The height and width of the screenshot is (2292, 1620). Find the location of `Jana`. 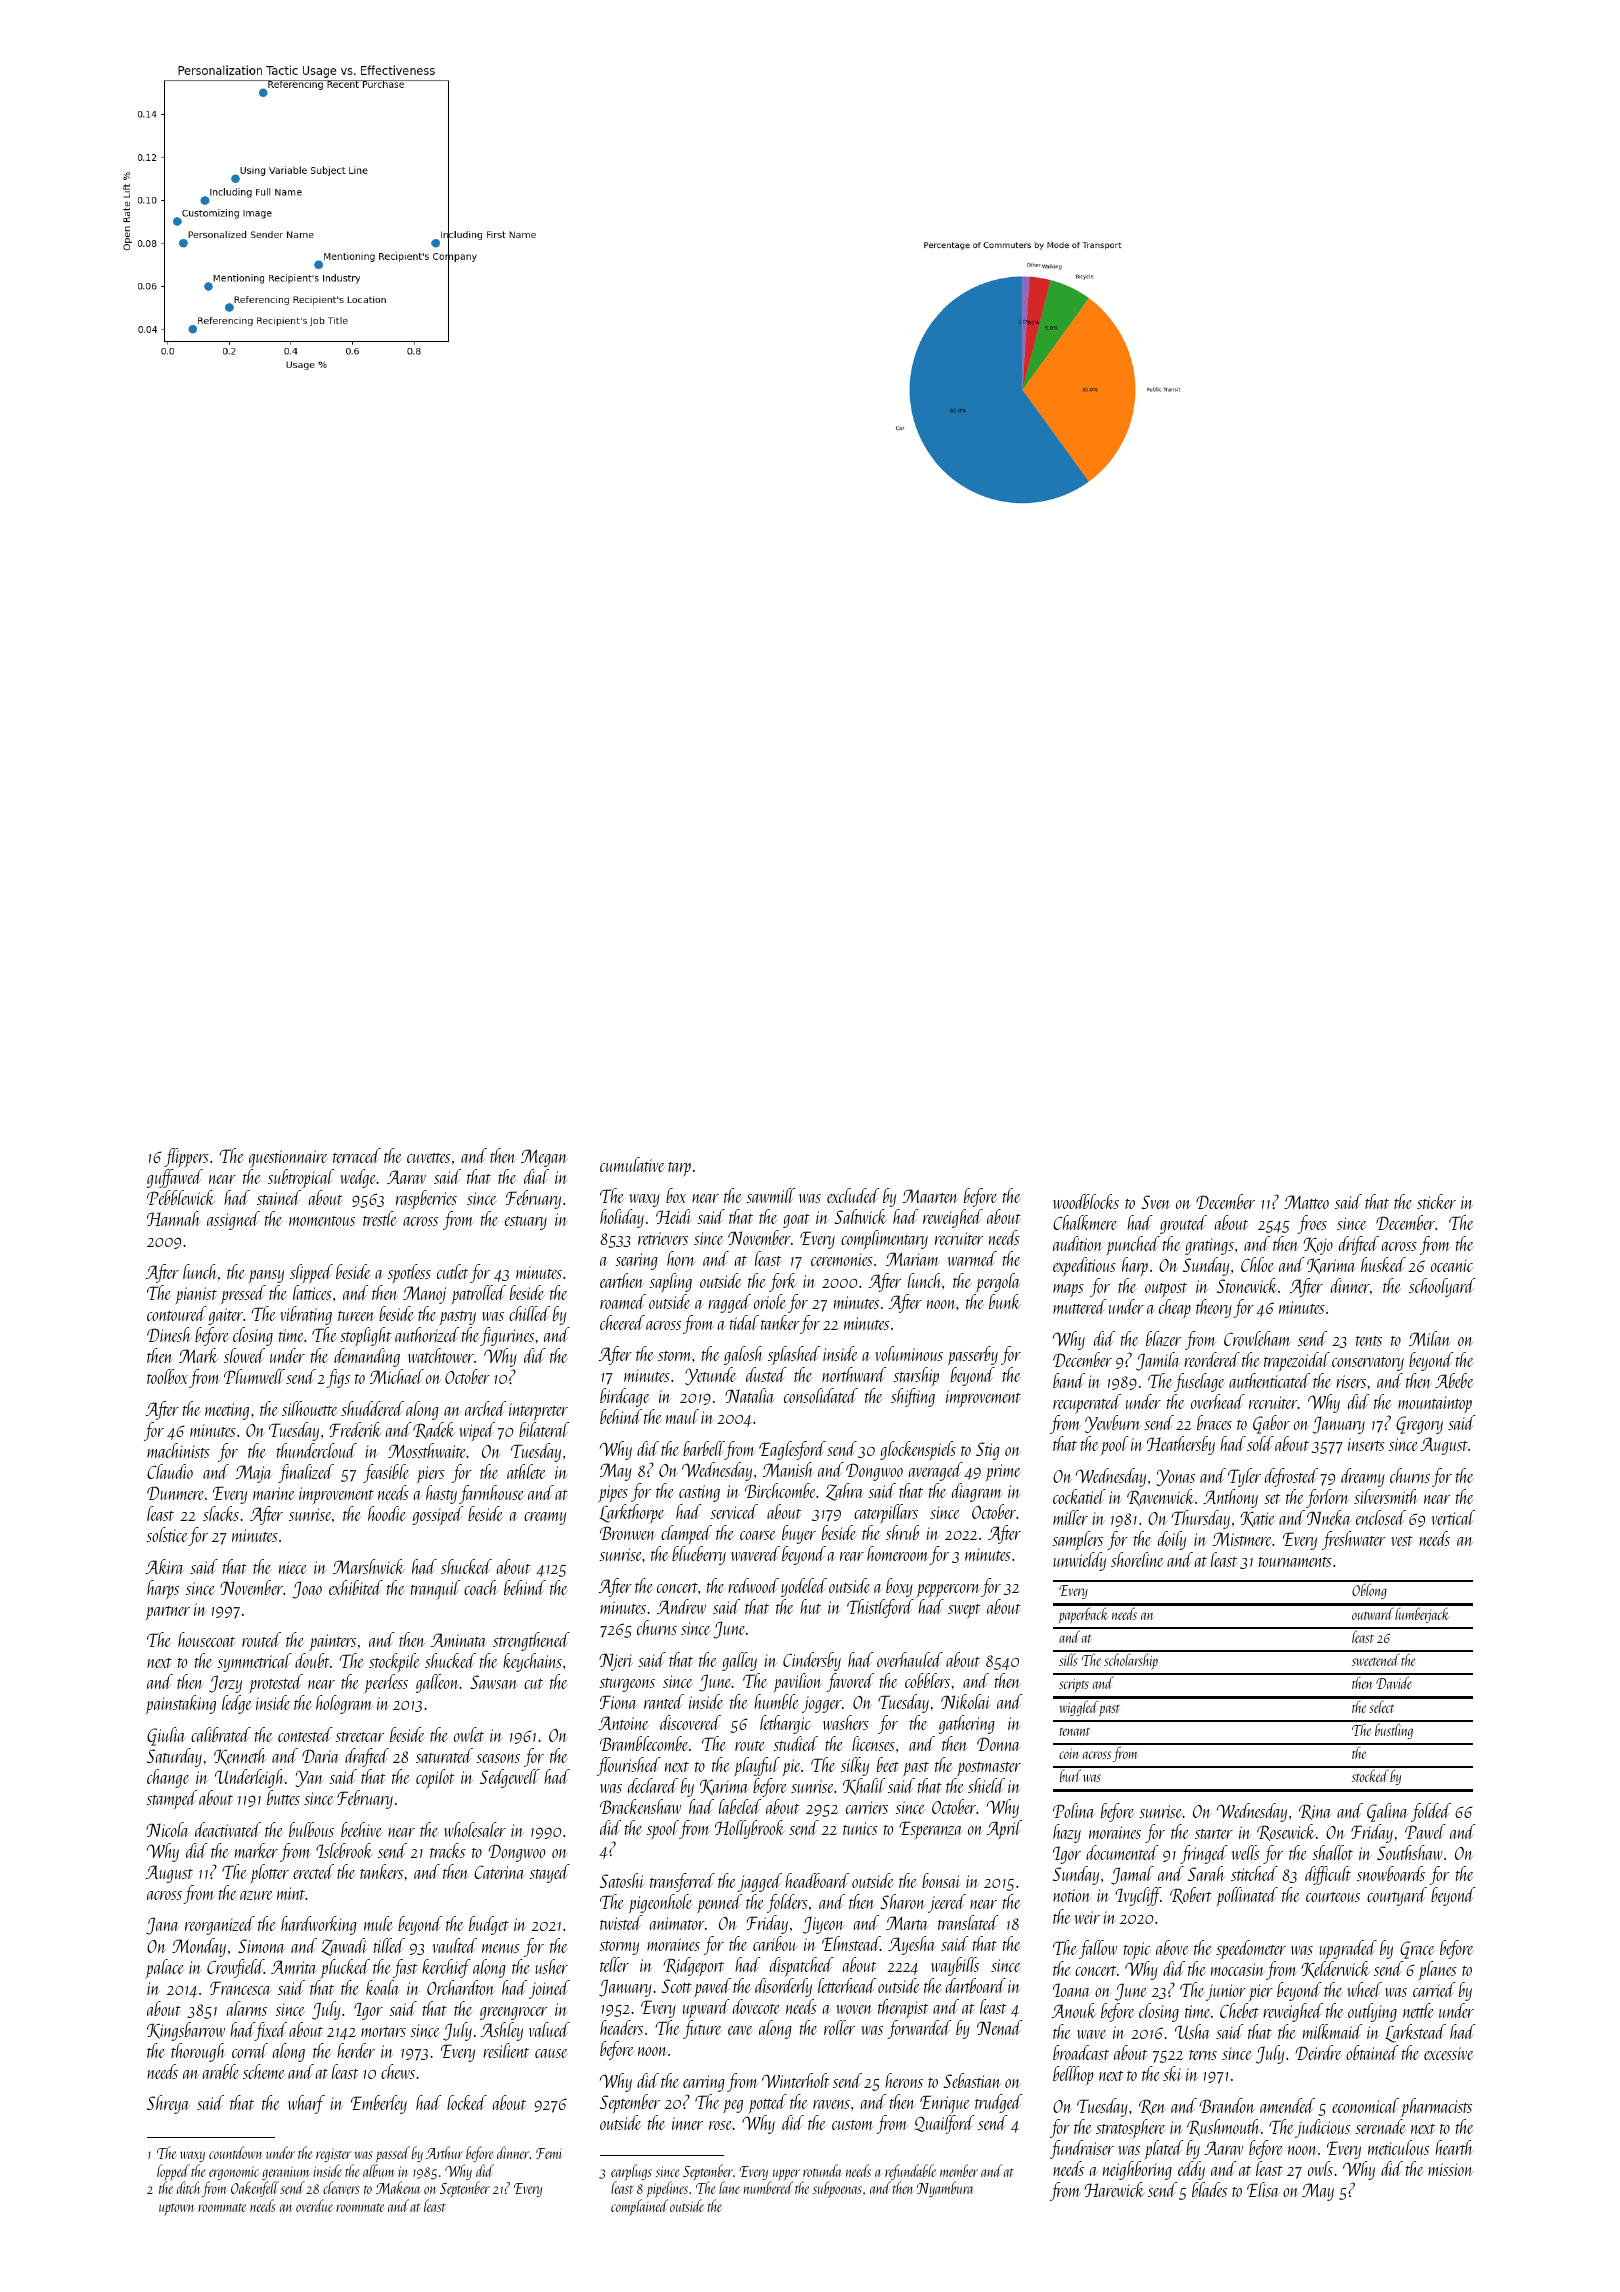

Jana is located at coordinates (162, 1926).
